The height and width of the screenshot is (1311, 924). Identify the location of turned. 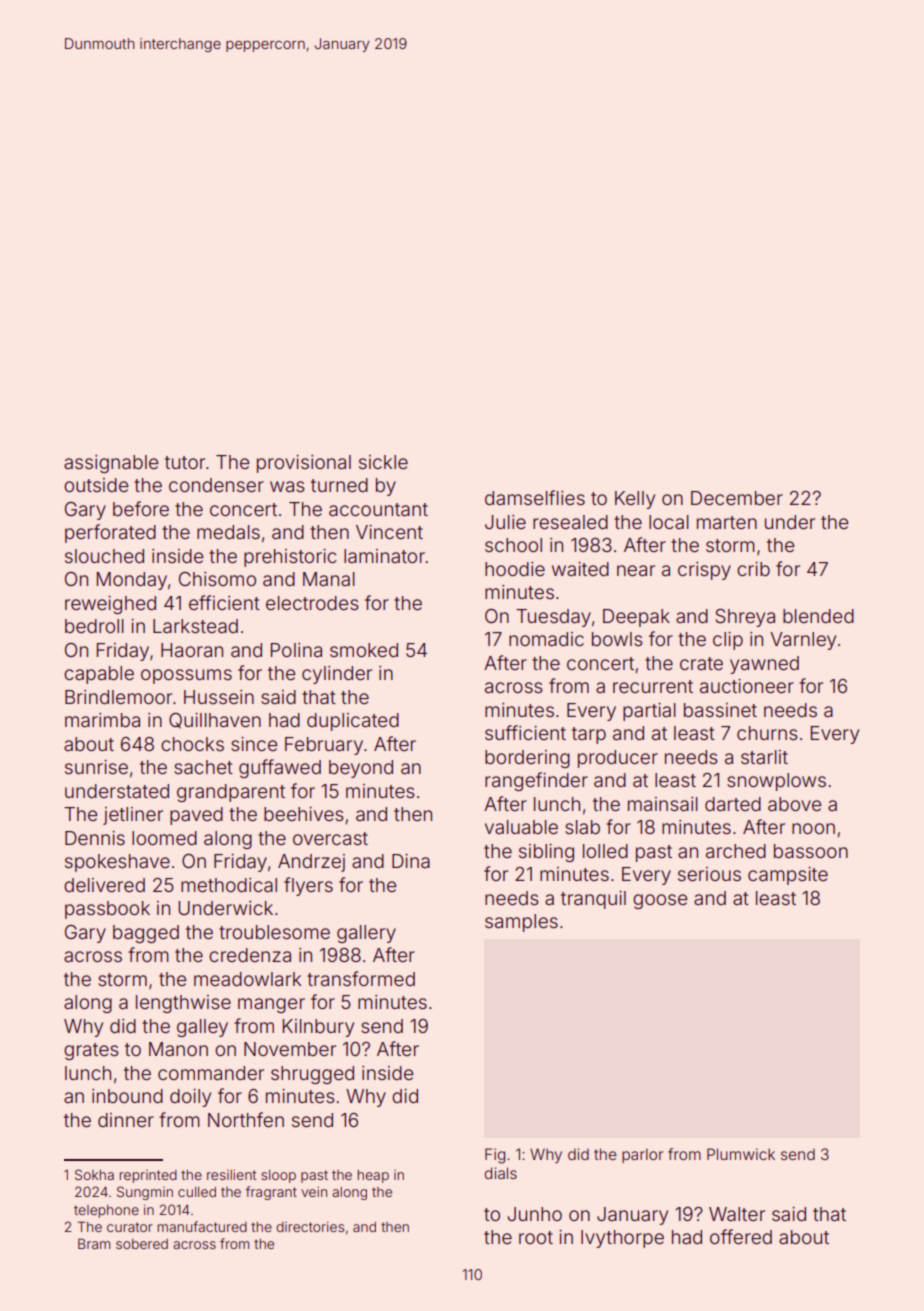
(339, 485).
